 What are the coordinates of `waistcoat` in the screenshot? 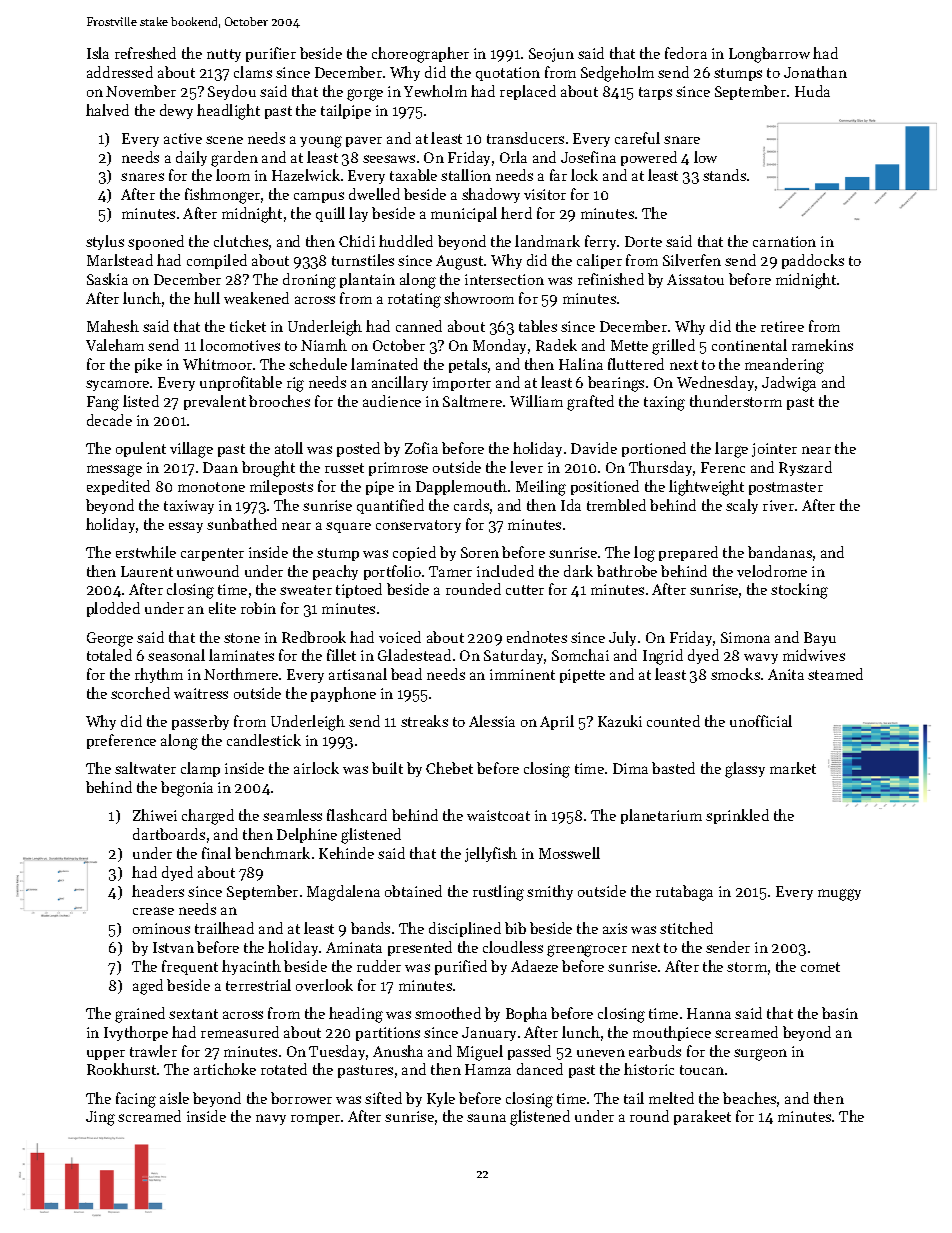 It's located at (498, 815).
